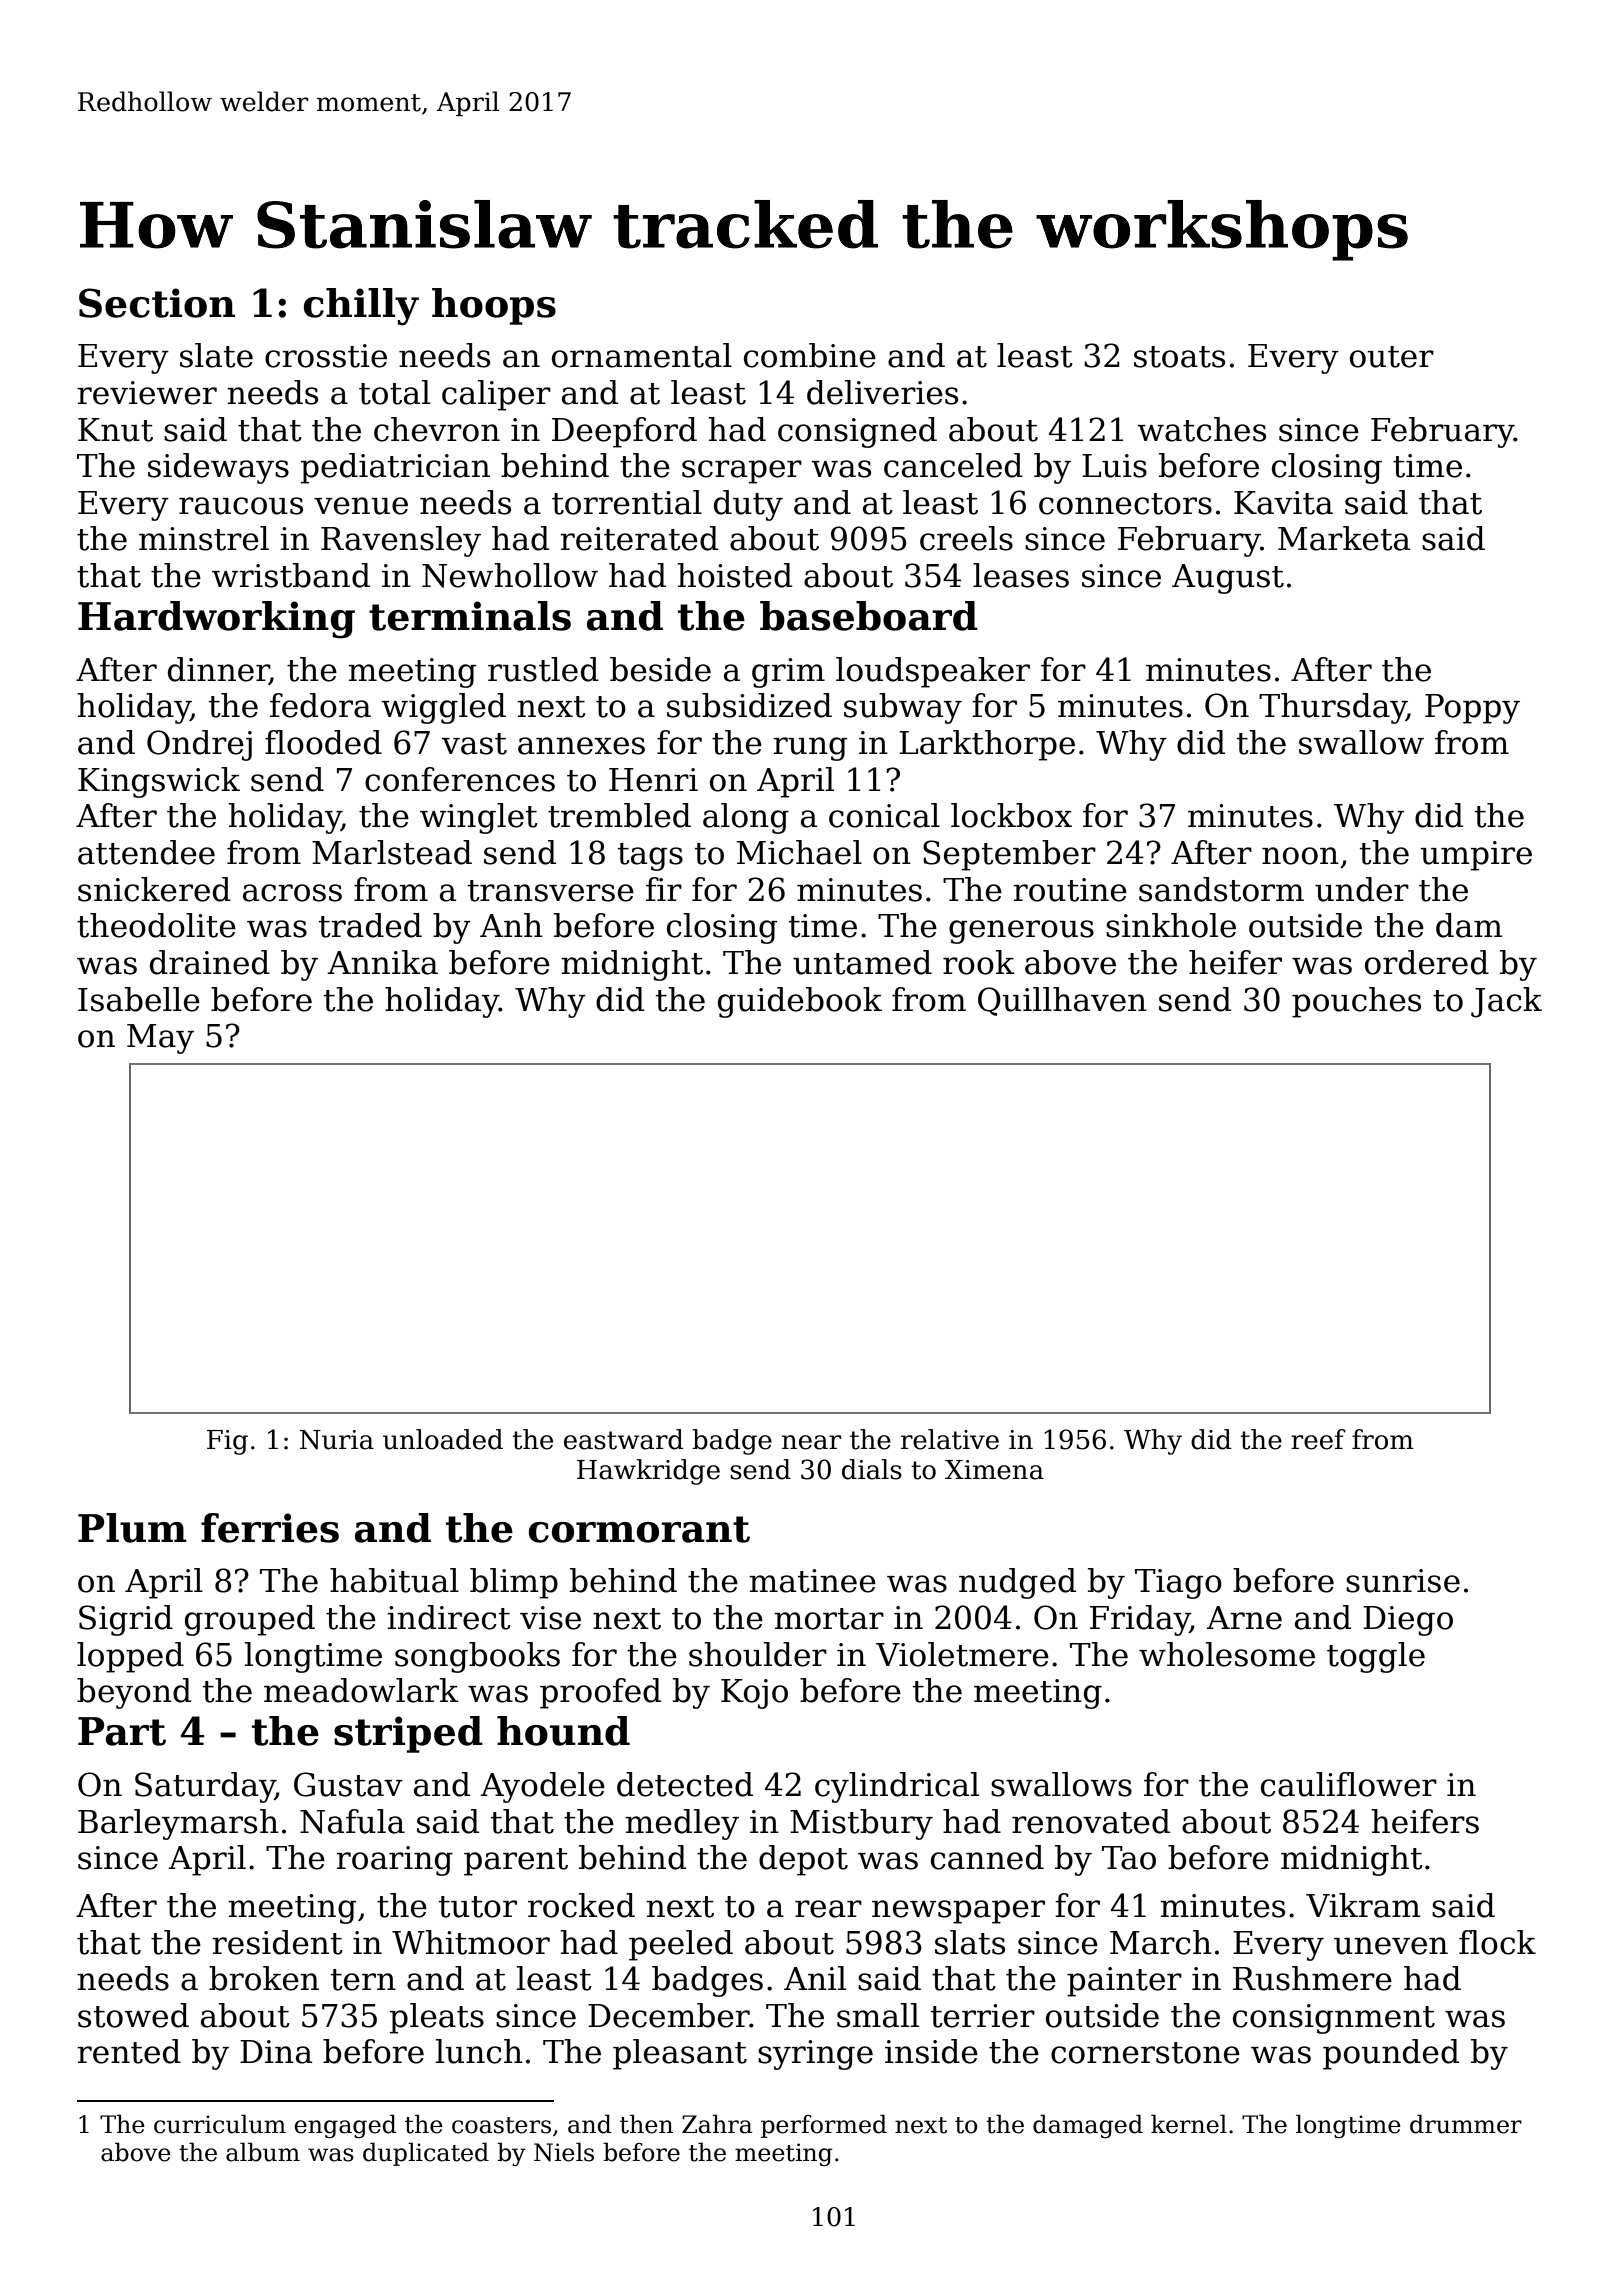  What do you see at coordinates (742, 472) in the screenshot?
I see `scraper` at bounding box center [742, 472].
